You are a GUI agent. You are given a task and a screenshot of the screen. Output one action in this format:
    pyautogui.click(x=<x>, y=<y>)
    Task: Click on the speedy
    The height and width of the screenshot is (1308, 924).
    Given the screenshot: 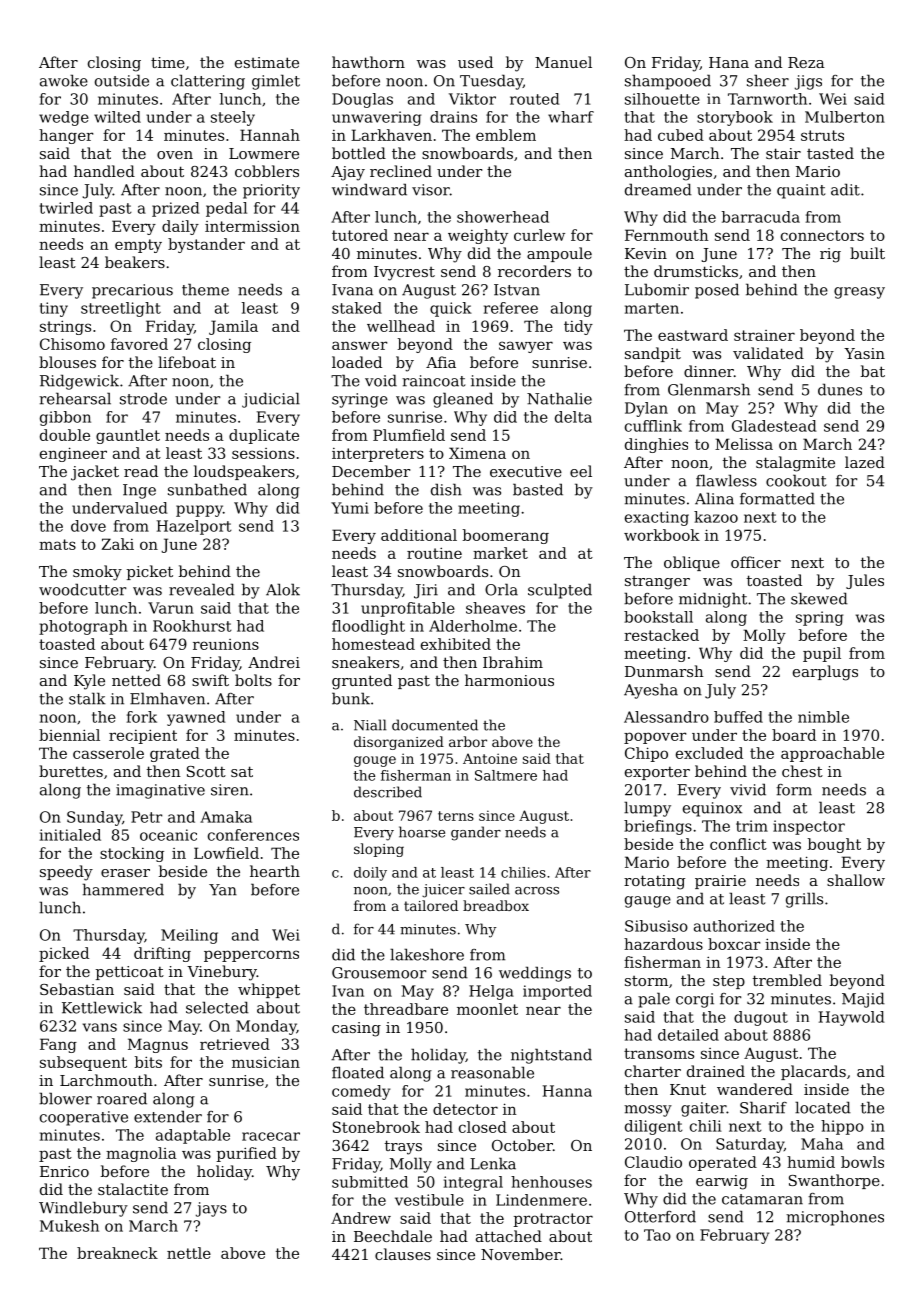 What is the action you would take?
    pyautogui.click(x=66, y=873)
